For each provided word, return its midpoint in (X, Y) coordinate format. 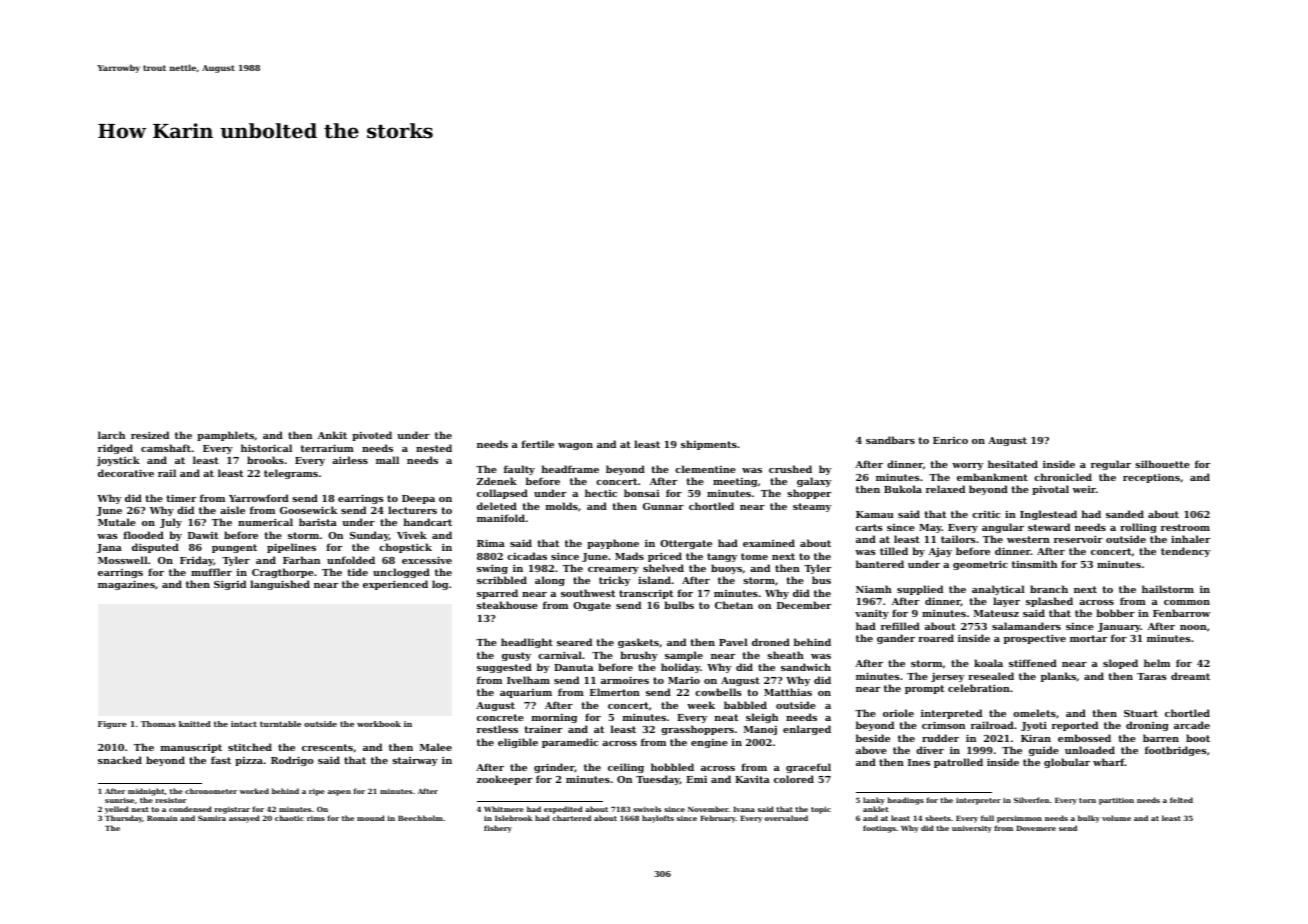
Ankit (332, 435)
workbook (379, 724)
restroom (1185, 527)
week (701, 705)
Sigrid (230, 585)
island (654, 580)
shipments (709, 445)
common (1187, 602)
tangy (722, 557)
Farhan (301, 560)
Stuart (1141, 713)
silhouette (1162, 464)
